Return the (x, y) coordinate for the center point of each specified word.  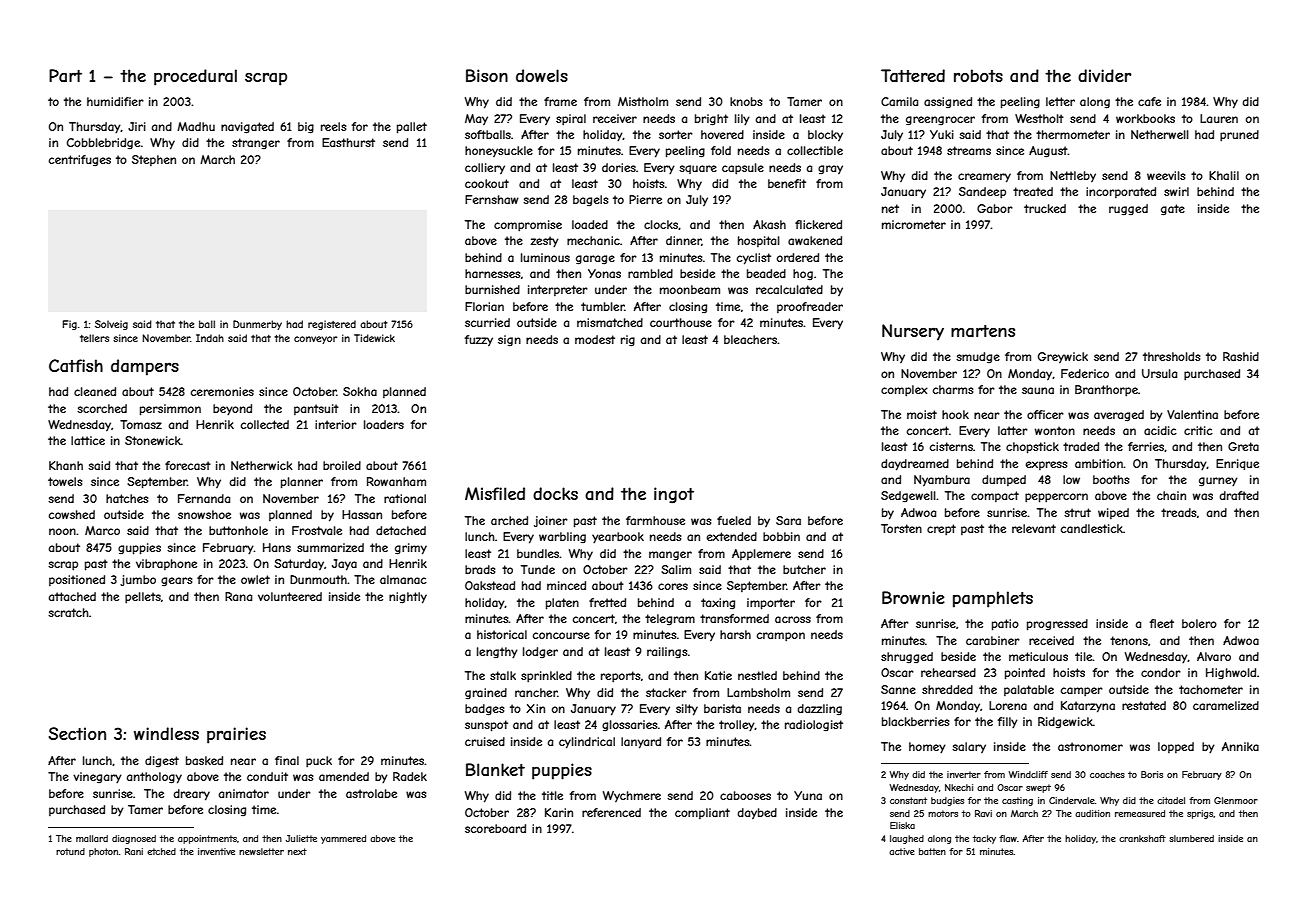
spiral (571, 119)
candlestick (1092, 528)
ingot (674, 495)
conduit (267, 776)
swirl (1176, 191)
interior (336, 424)
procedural (195, 77)
